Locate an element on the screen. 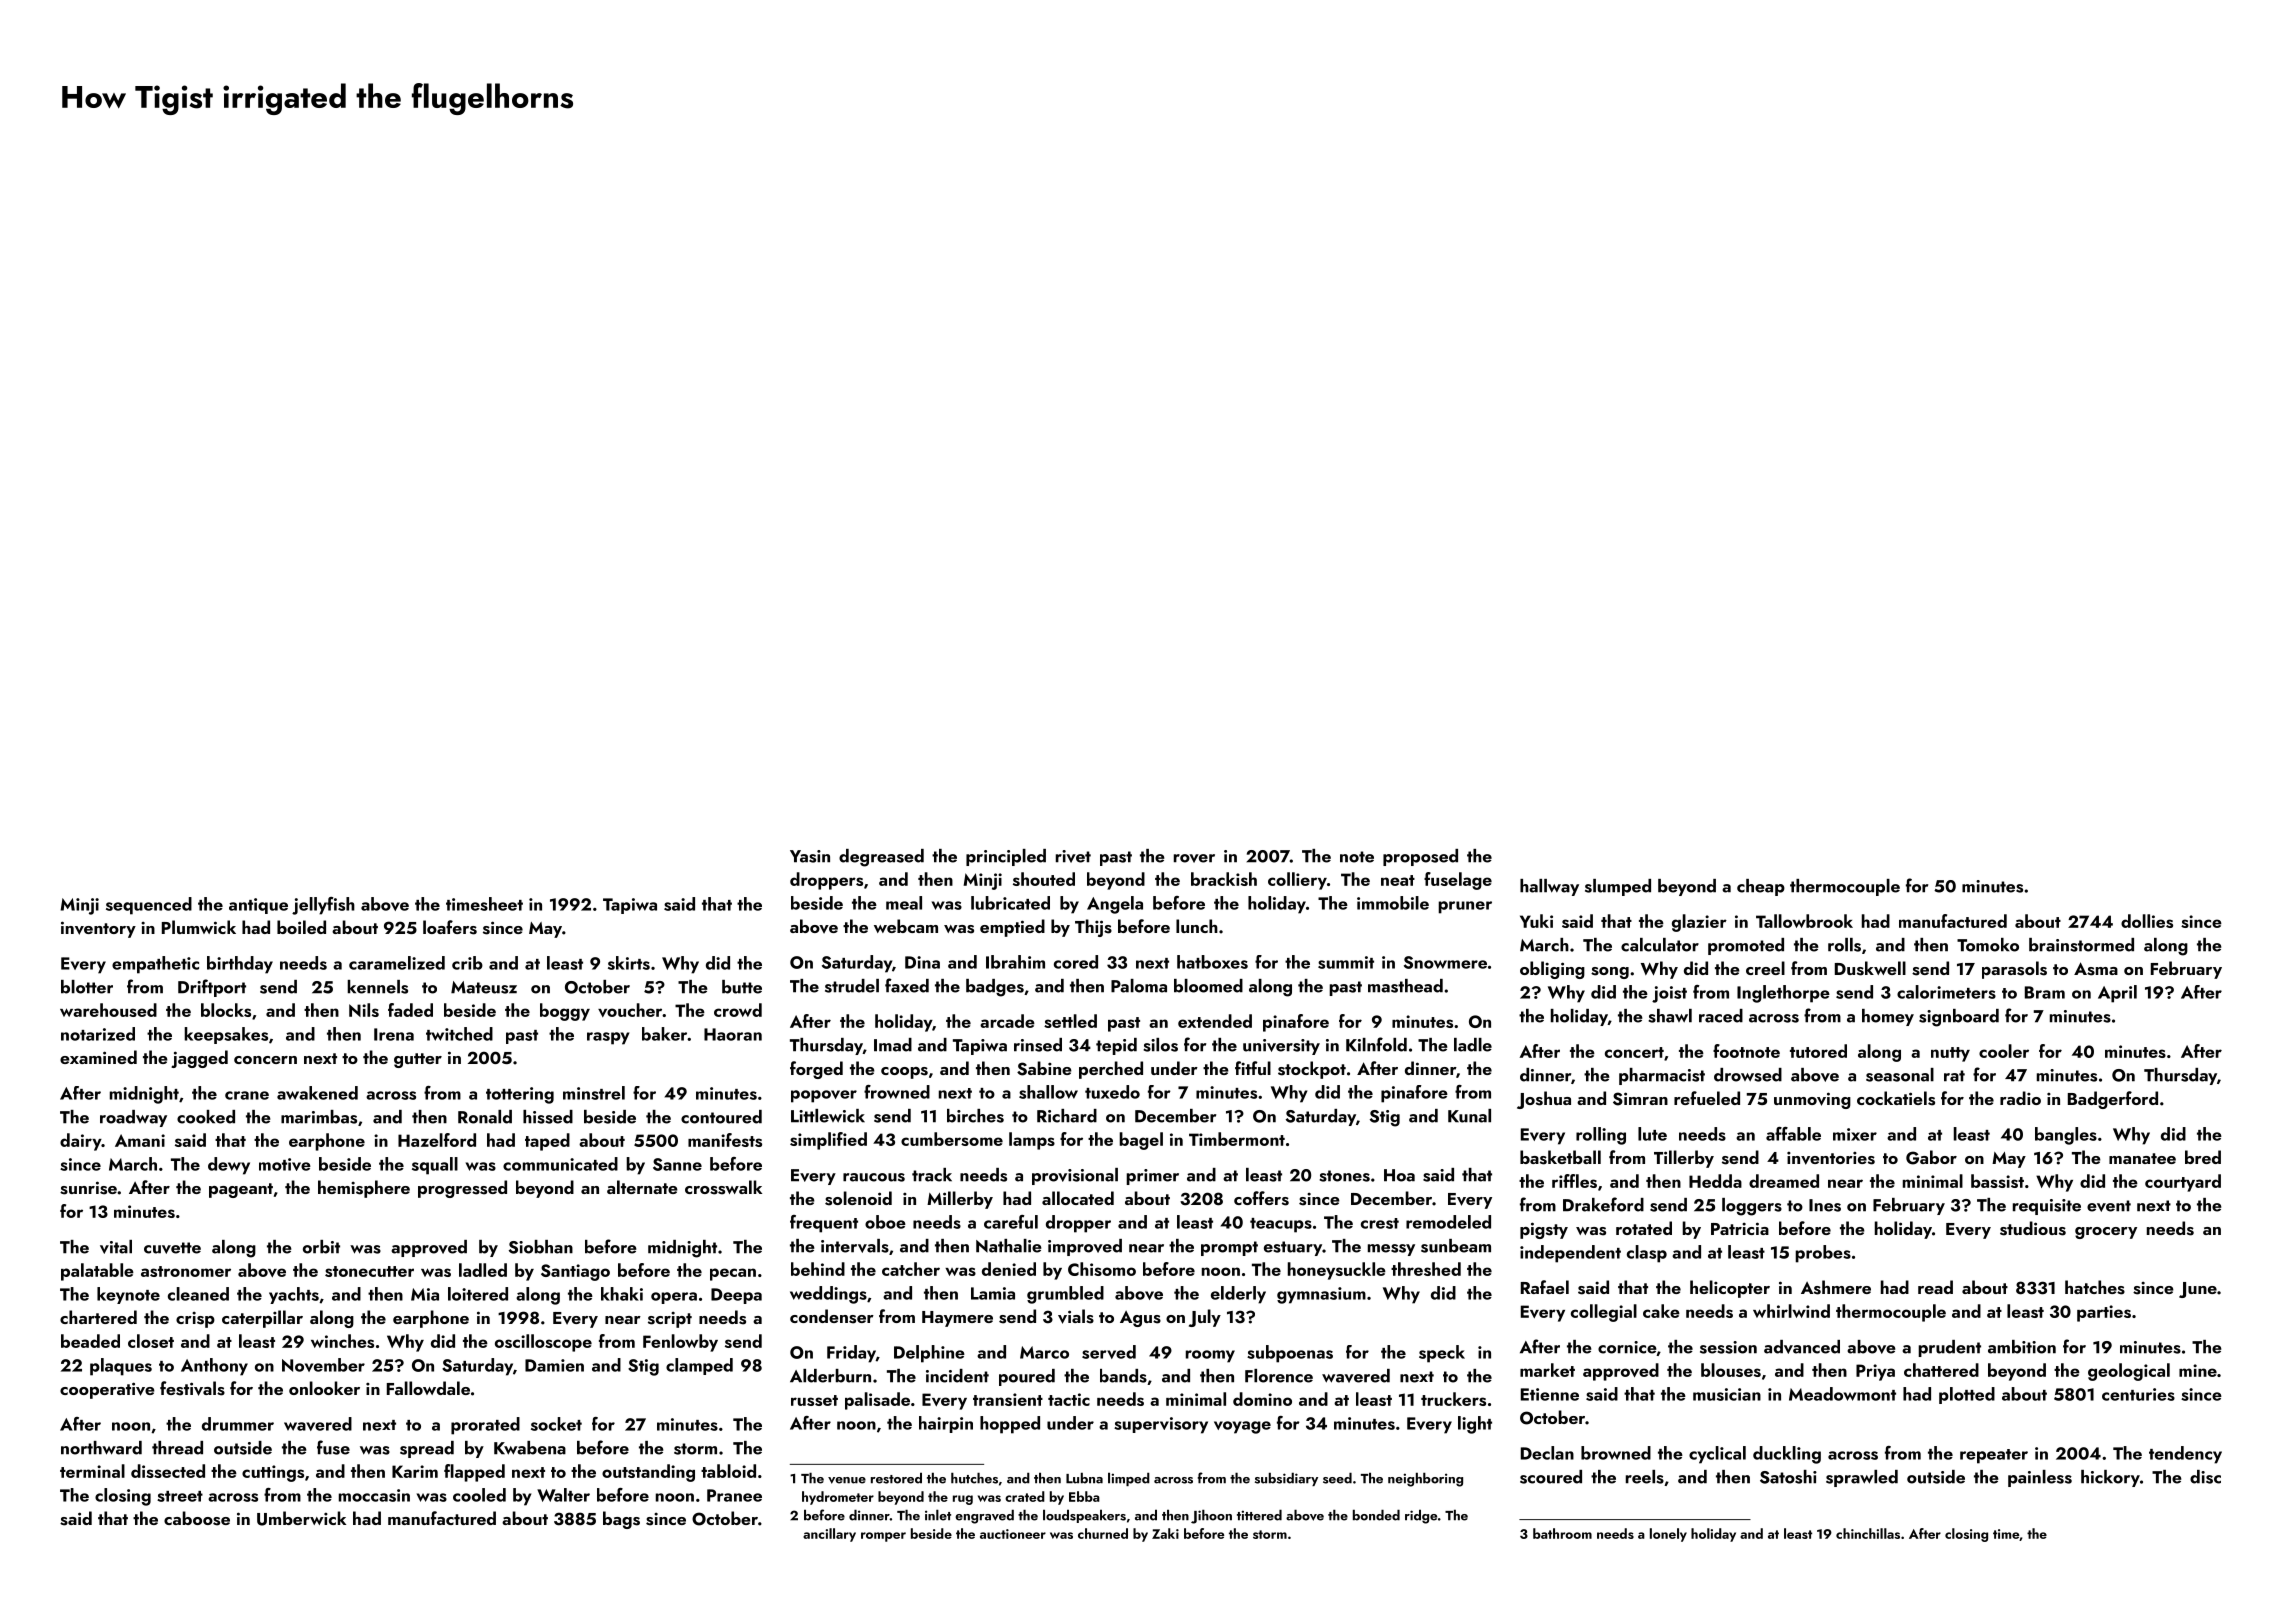 The image size is (2282, 1614). meal is located at coordinates (904, 903).
